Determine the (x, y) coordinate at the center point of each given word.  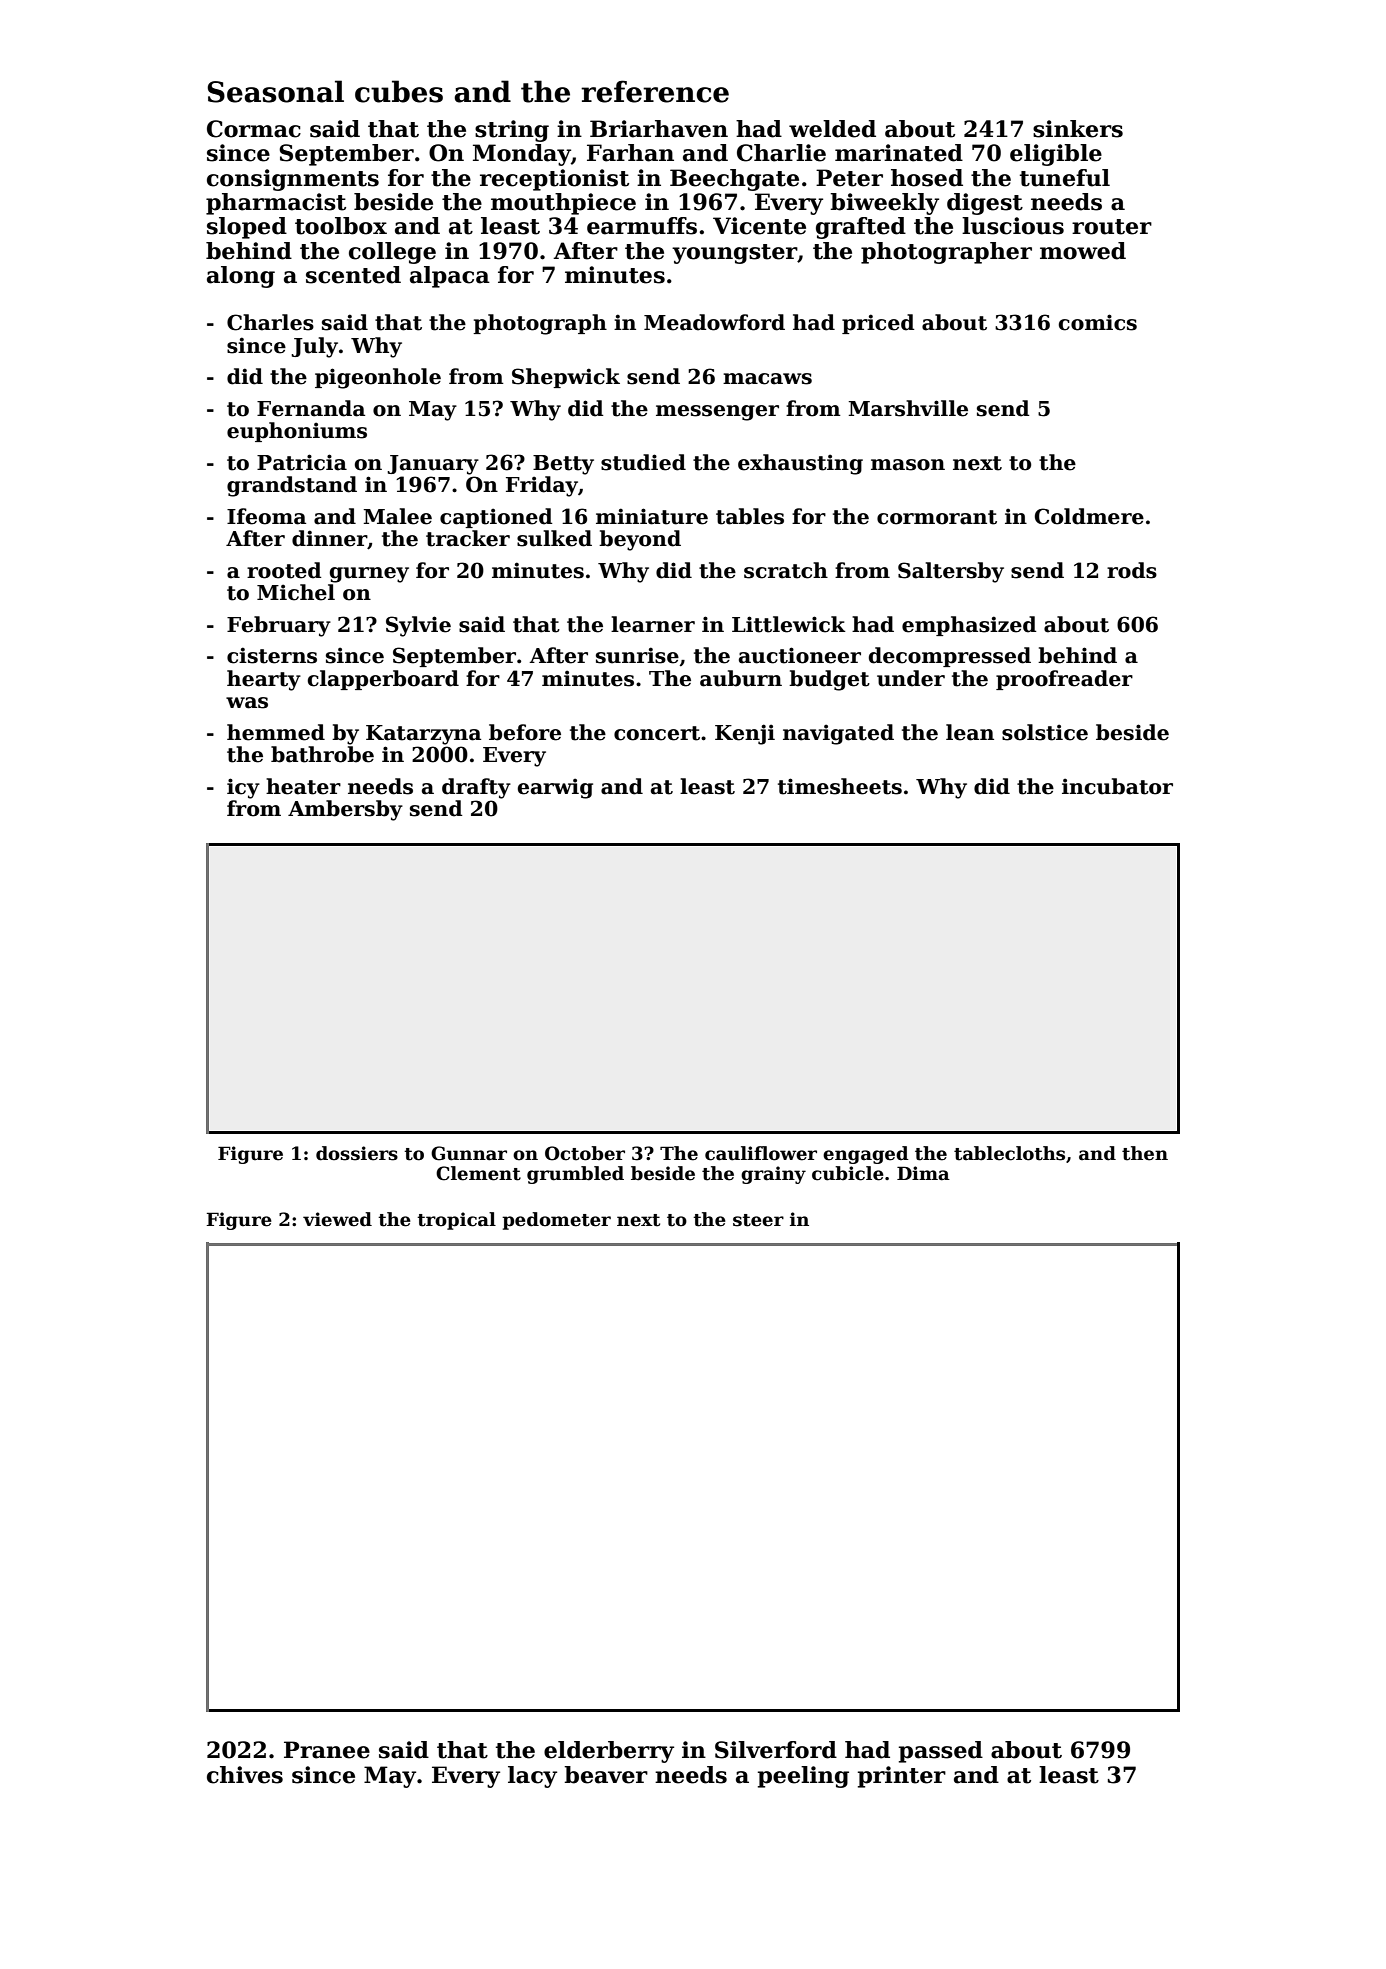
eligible (1056, 155)
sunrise (637, 655)
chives (245, 1775)
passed (941, 1752)
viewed (337, 1219)
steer (758, 1220)
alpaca (450, 277)
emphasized (969, 626)
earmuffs (642, 226)
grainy (773, 1175)
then (1145, 1153)
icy (243, 788)
